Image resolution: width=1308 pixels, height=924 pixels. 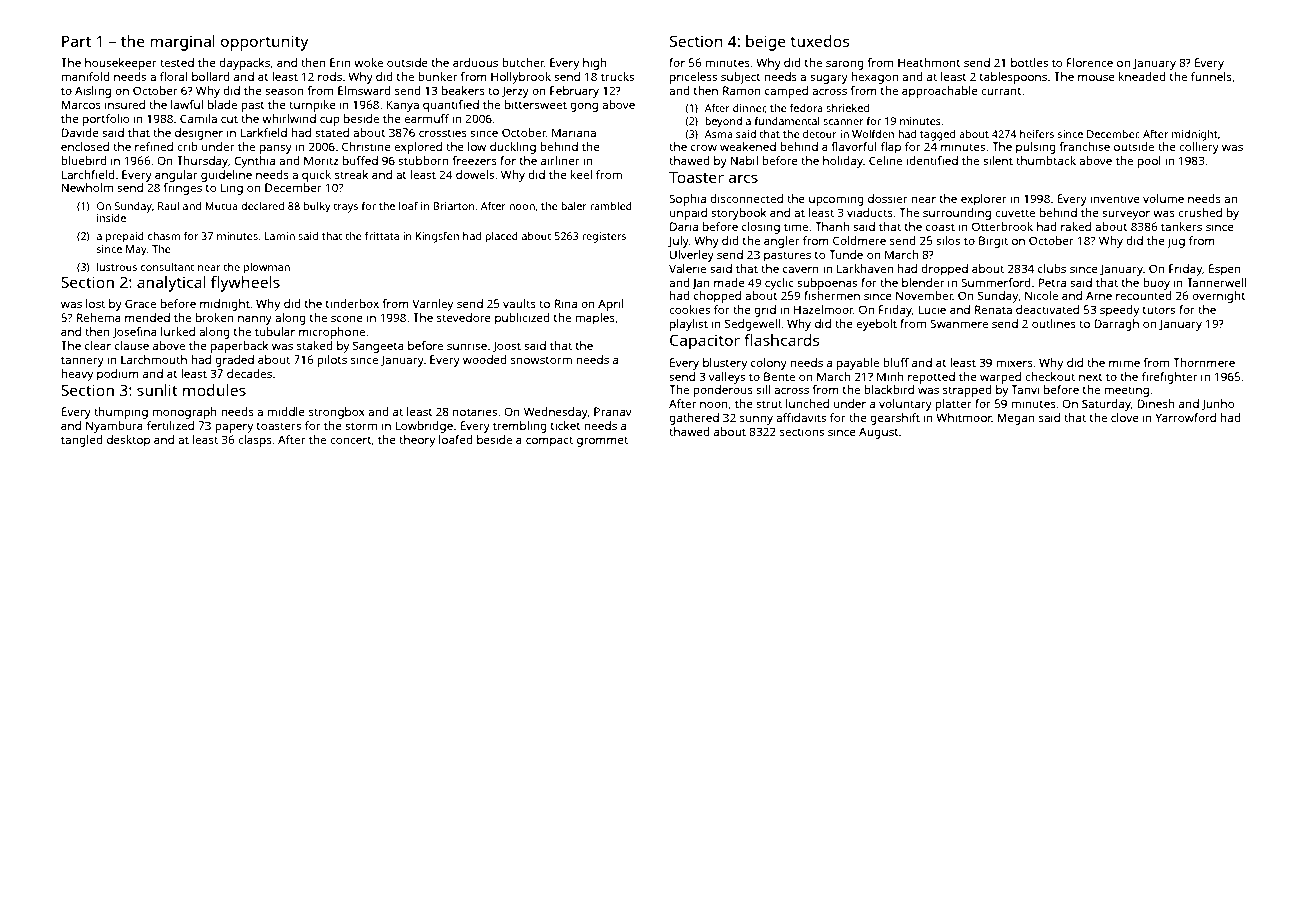 What do you see at coordinates (891, 148) in the page?
I see `flap` at bounding box center [891, 148].
